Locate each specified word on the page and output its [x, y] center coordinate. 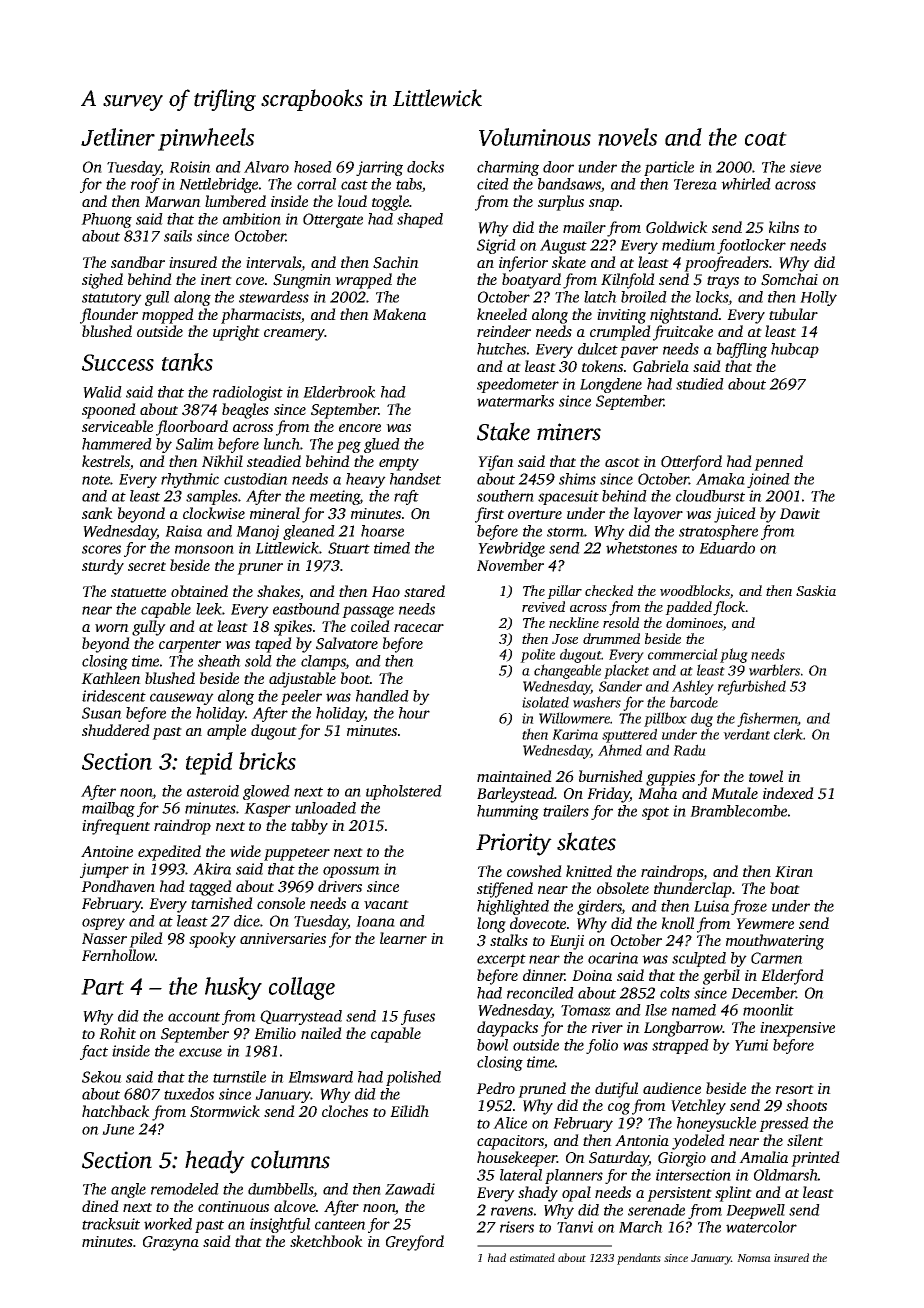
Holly [818, 298]
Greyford [415, 1243]
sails [178, 236]
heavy [366, 480]
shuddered [116, 730]
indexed [788, 793]
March [641, 1227]
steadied [274, 461]
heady [215, 1162]
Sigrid [496, 246]
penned [778, 463]
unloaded [325, 808]
